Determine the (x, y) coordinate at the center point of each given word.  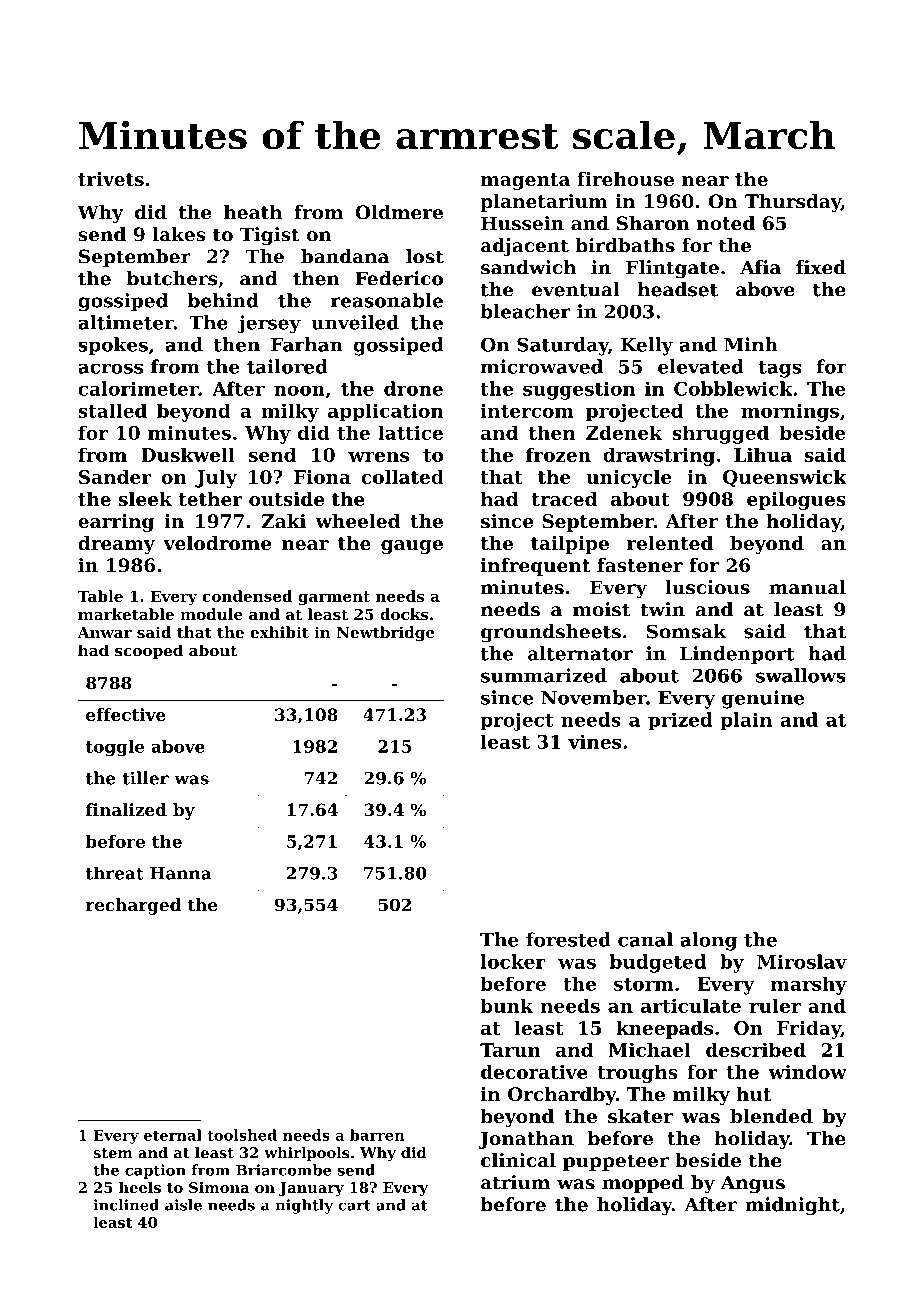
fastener (640, 565)
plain (746, 721)
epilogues (796, 501)
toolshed (242, 1135)
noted (726, 223)
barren (377, 1135)
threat (115, 873)
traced (564, 499)
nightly (304, 1206)
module (211, 614)
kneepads (664, 1029)
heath (253, 212)
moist (601, 609)
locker (513, 961)
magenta (525, 181)
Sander (115, 476)
